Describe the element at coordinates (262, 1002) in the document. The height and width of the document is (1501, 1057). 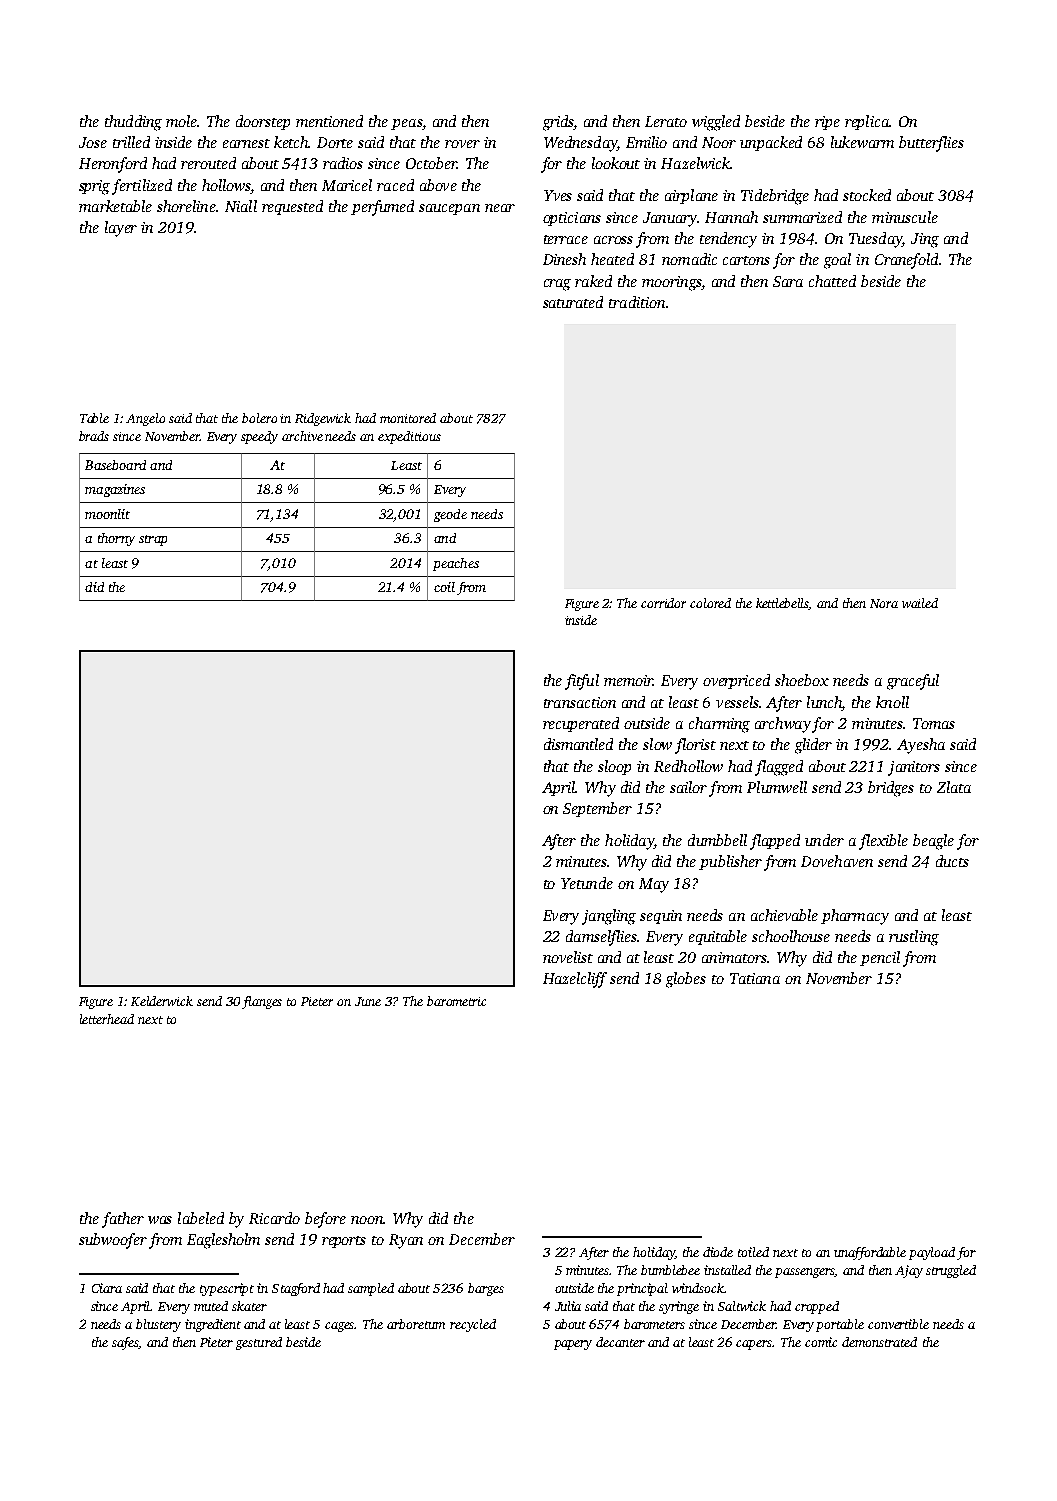
I see `flanges` at that location.
